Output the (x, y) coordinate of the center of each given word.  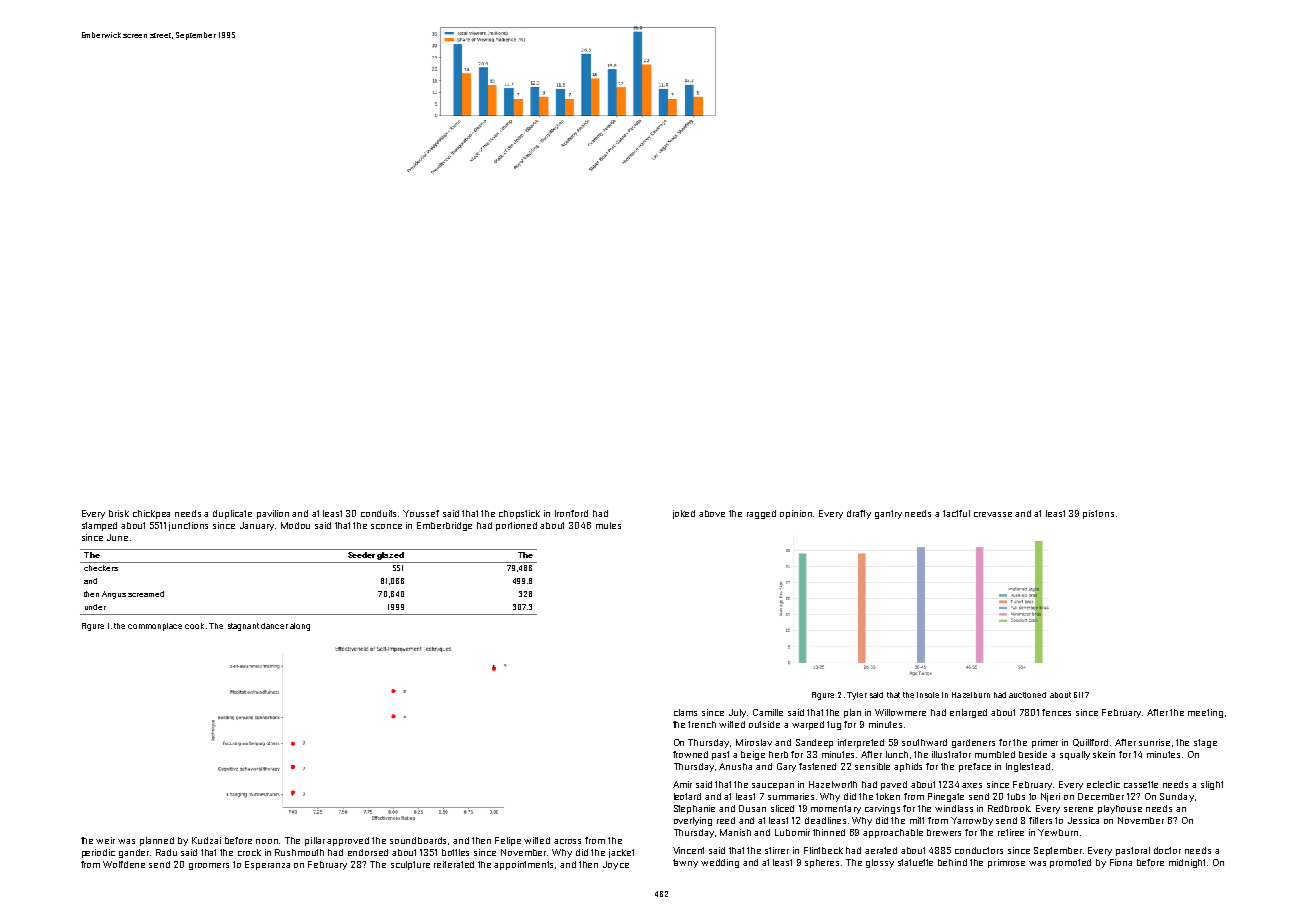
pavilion (273, 514)
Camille (768, 712)
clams (685, 712)
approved (348, 841)
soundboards (418, 840)
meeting (1205, 713)
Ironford (571, 513)
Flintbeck (823, 850)
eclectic (1103, 784)
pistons (1098, 514)
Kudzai (206, 840)
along (300, 627)
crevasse (993, 514)
